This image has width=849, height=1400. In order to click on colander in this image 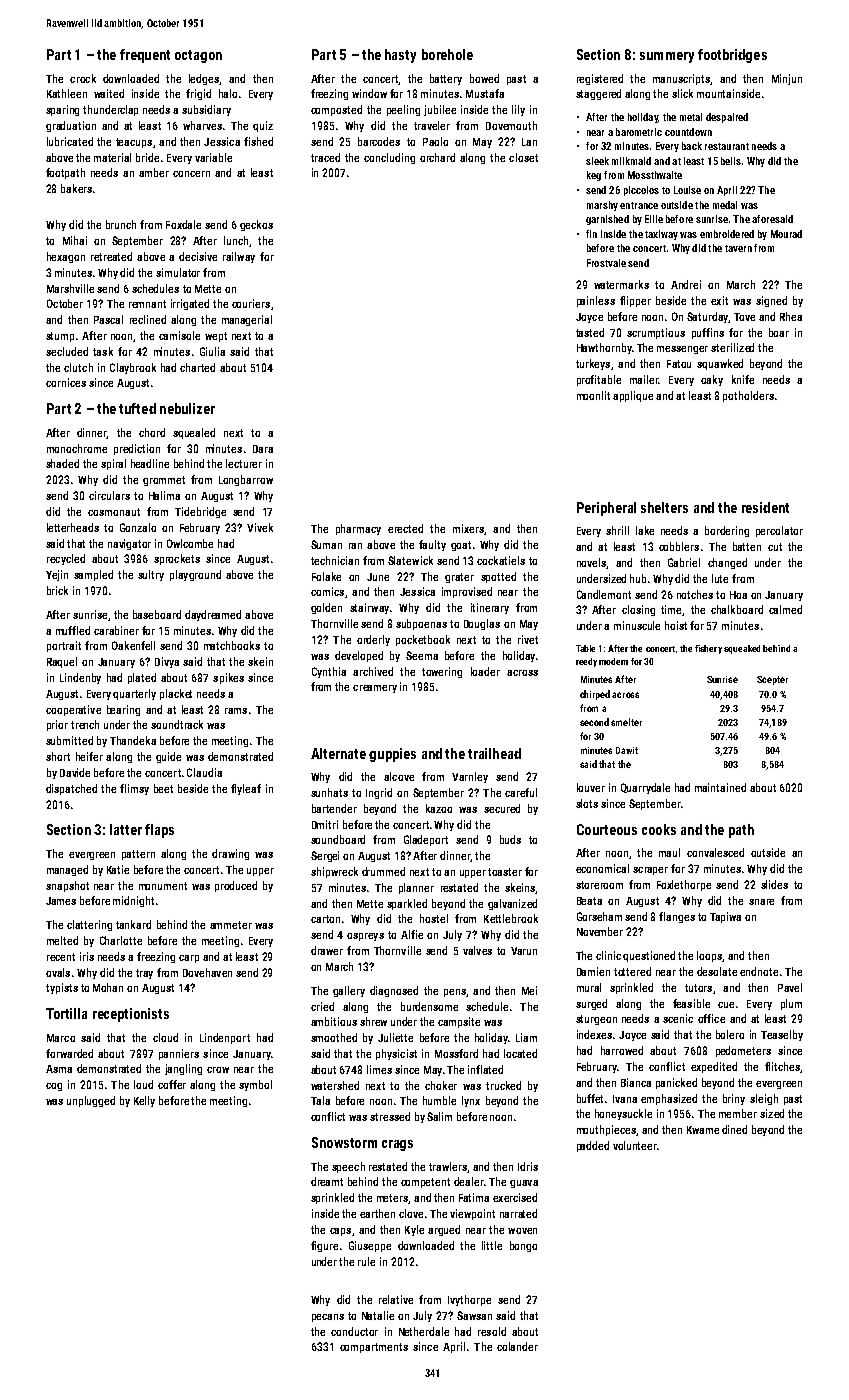, I will do `click(517, 1346)`.
